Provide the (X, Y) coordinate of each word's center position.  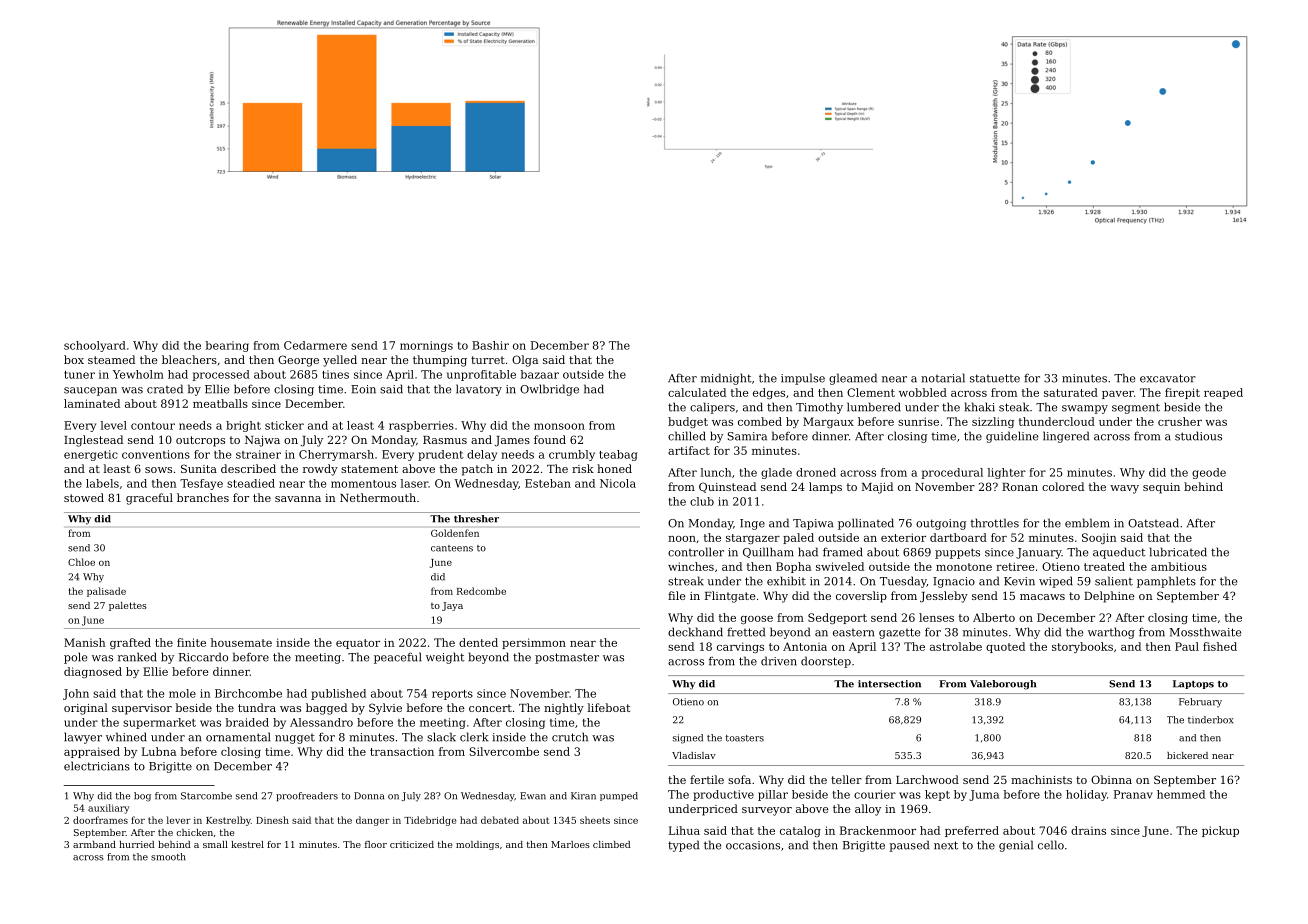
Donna (369, 796)
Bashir (490, 345)
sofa (739, 779)
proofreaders (307, 796)
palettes (128, 606)
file (677, 595)
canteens (452, 548)
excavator (1168, 378)
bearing (227, 346)
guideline (1012, 437)
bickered (1187, 755)
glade (776, 473)
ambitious (1179, 566)
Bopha (793, 567)
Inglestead (93, 441)
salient (1114, 581)
